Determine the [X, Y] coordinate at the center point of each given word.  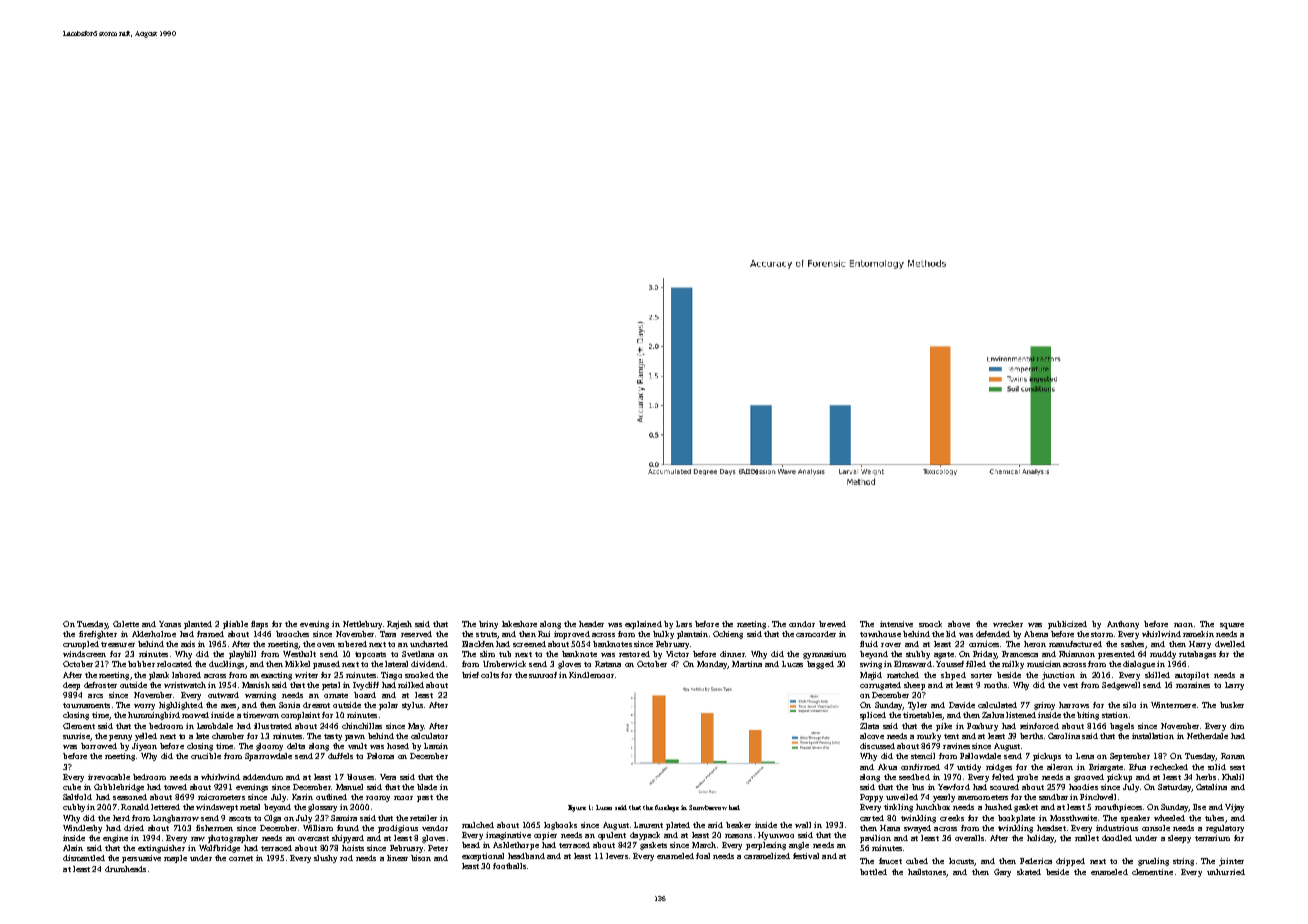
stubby [918, 655]
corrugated [880, 686]
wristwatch [185, 685]
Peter [438, 848]
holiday [1041, 839]
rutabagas [1197, 655]
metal [250, 807]
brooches [292, 634]
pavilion [875, 839]
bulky [663, 635]
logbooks [560, 826]
